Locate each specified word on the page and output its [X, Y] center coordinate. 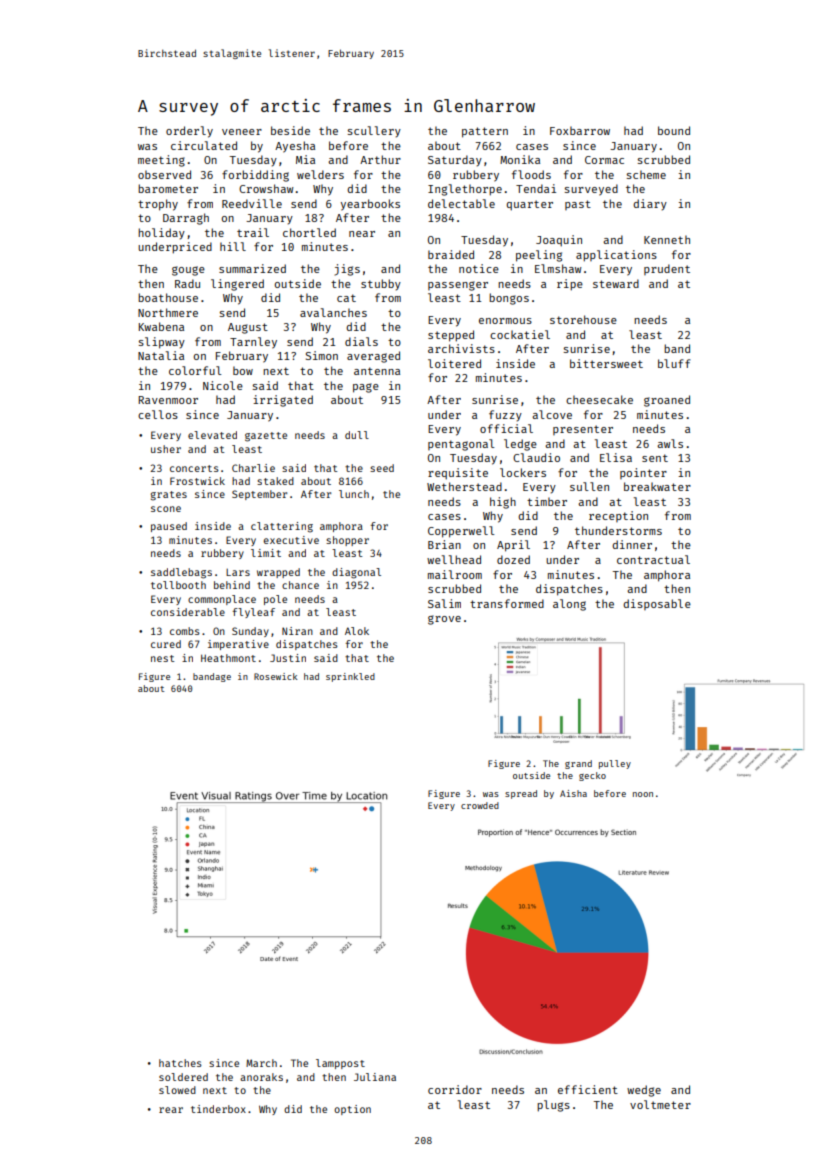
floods [531, 174]
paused [169, 527]
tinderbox [218, 1109]
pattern [485, 132]
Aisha [573, 793]
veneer [242, 132]
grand [578, 764]
